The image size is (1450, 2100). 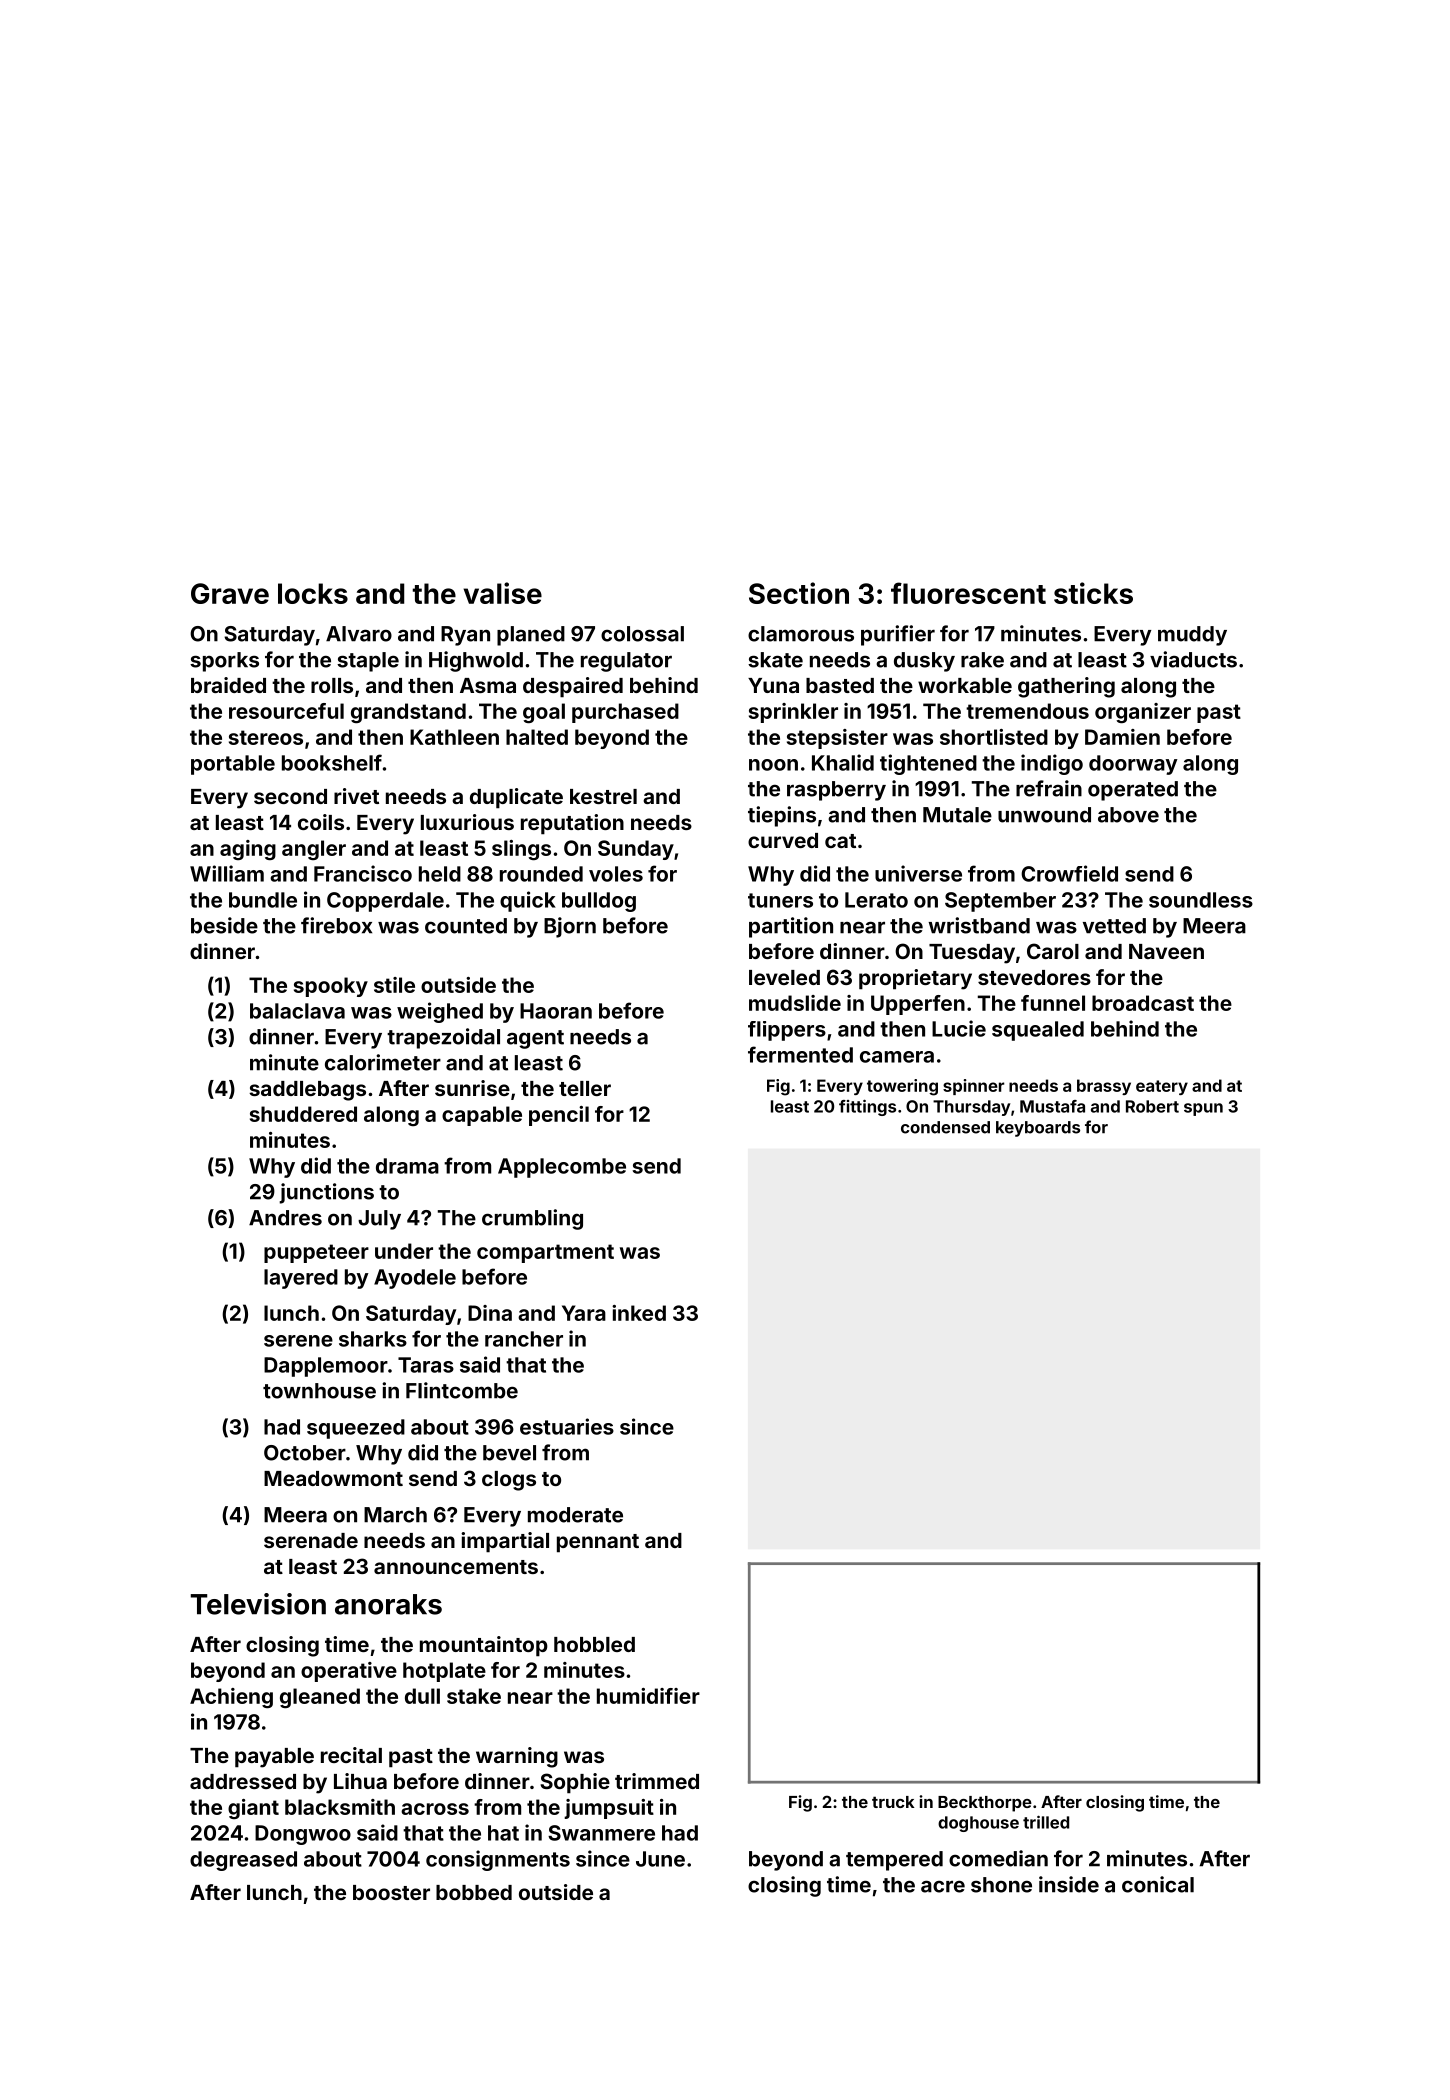 What do you see at coordinates (332, 762) in the document?
I see `bookshelf` at bounding box center [332, 762].
